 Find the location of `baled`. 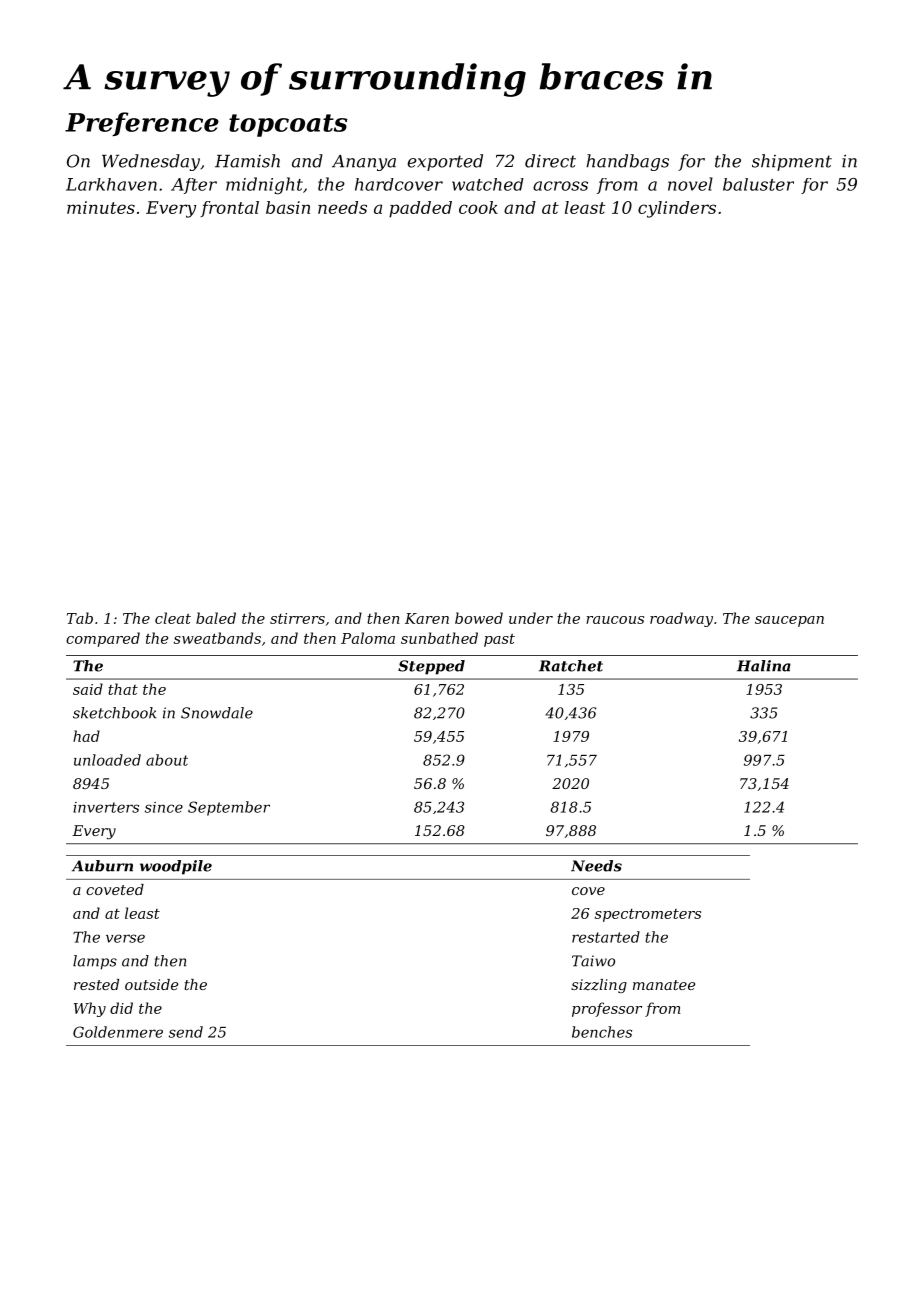

baled is located at coordinates (216, 618).
